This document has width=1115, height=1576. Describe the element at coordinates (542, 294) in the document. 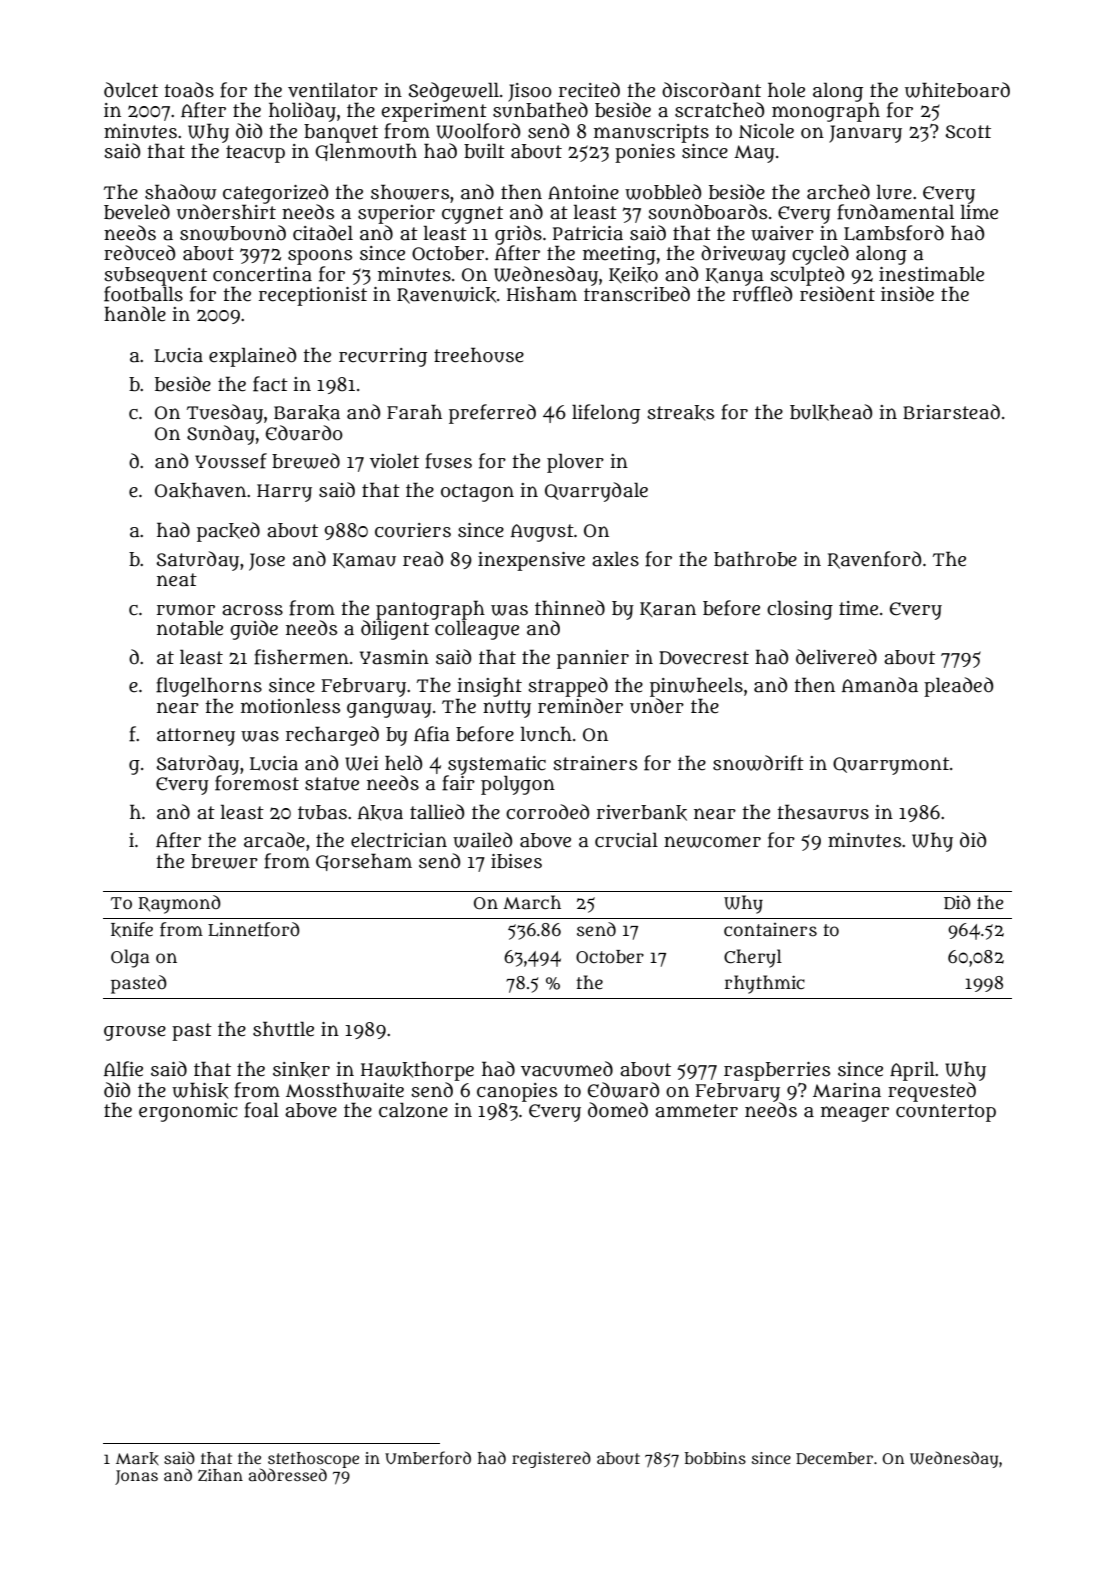

I see `Hisham` at that location.
